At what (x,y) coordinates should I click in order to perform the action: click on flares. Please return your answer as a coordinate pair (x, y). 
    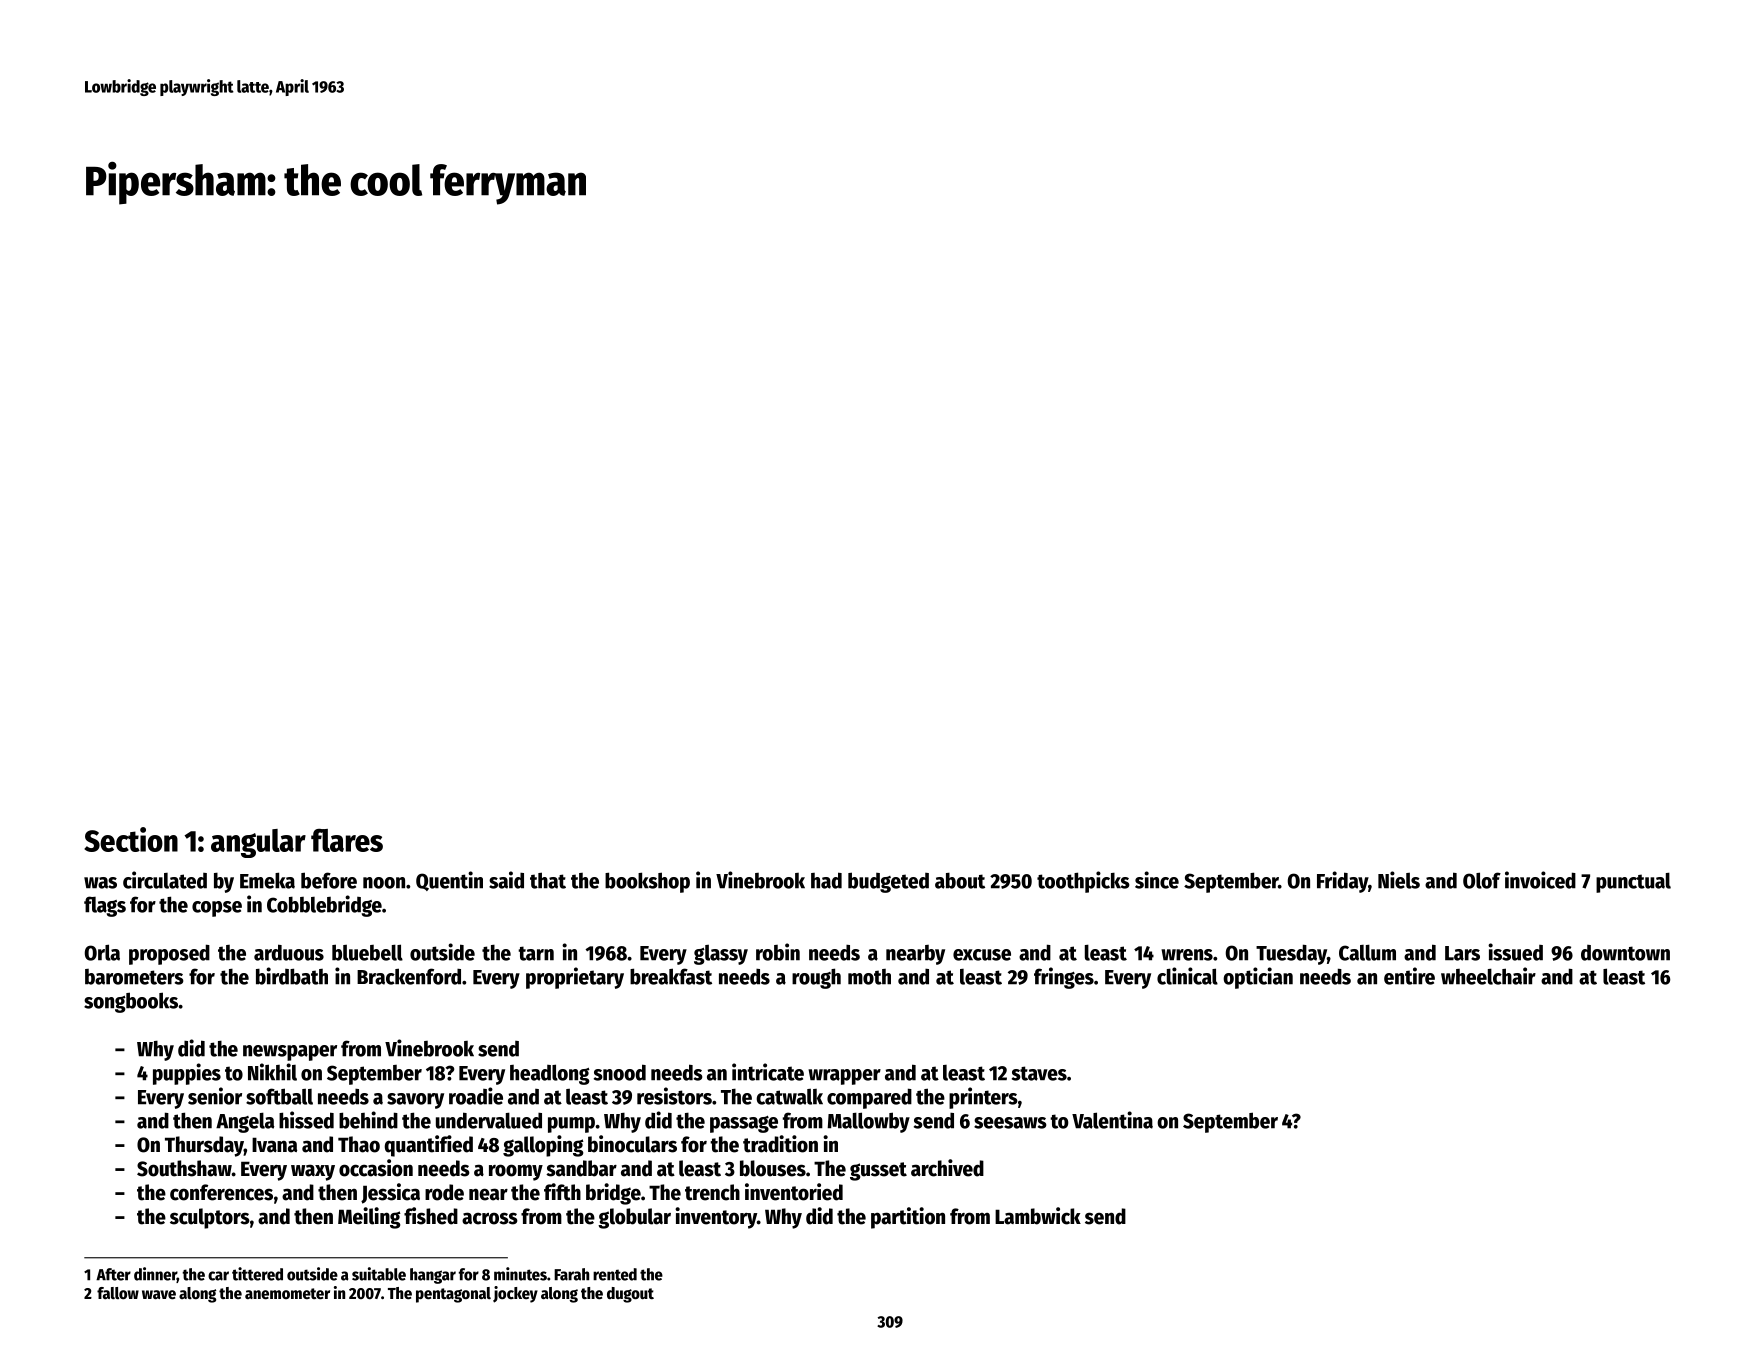
    Looking at the image, I should click on (347, 840).
